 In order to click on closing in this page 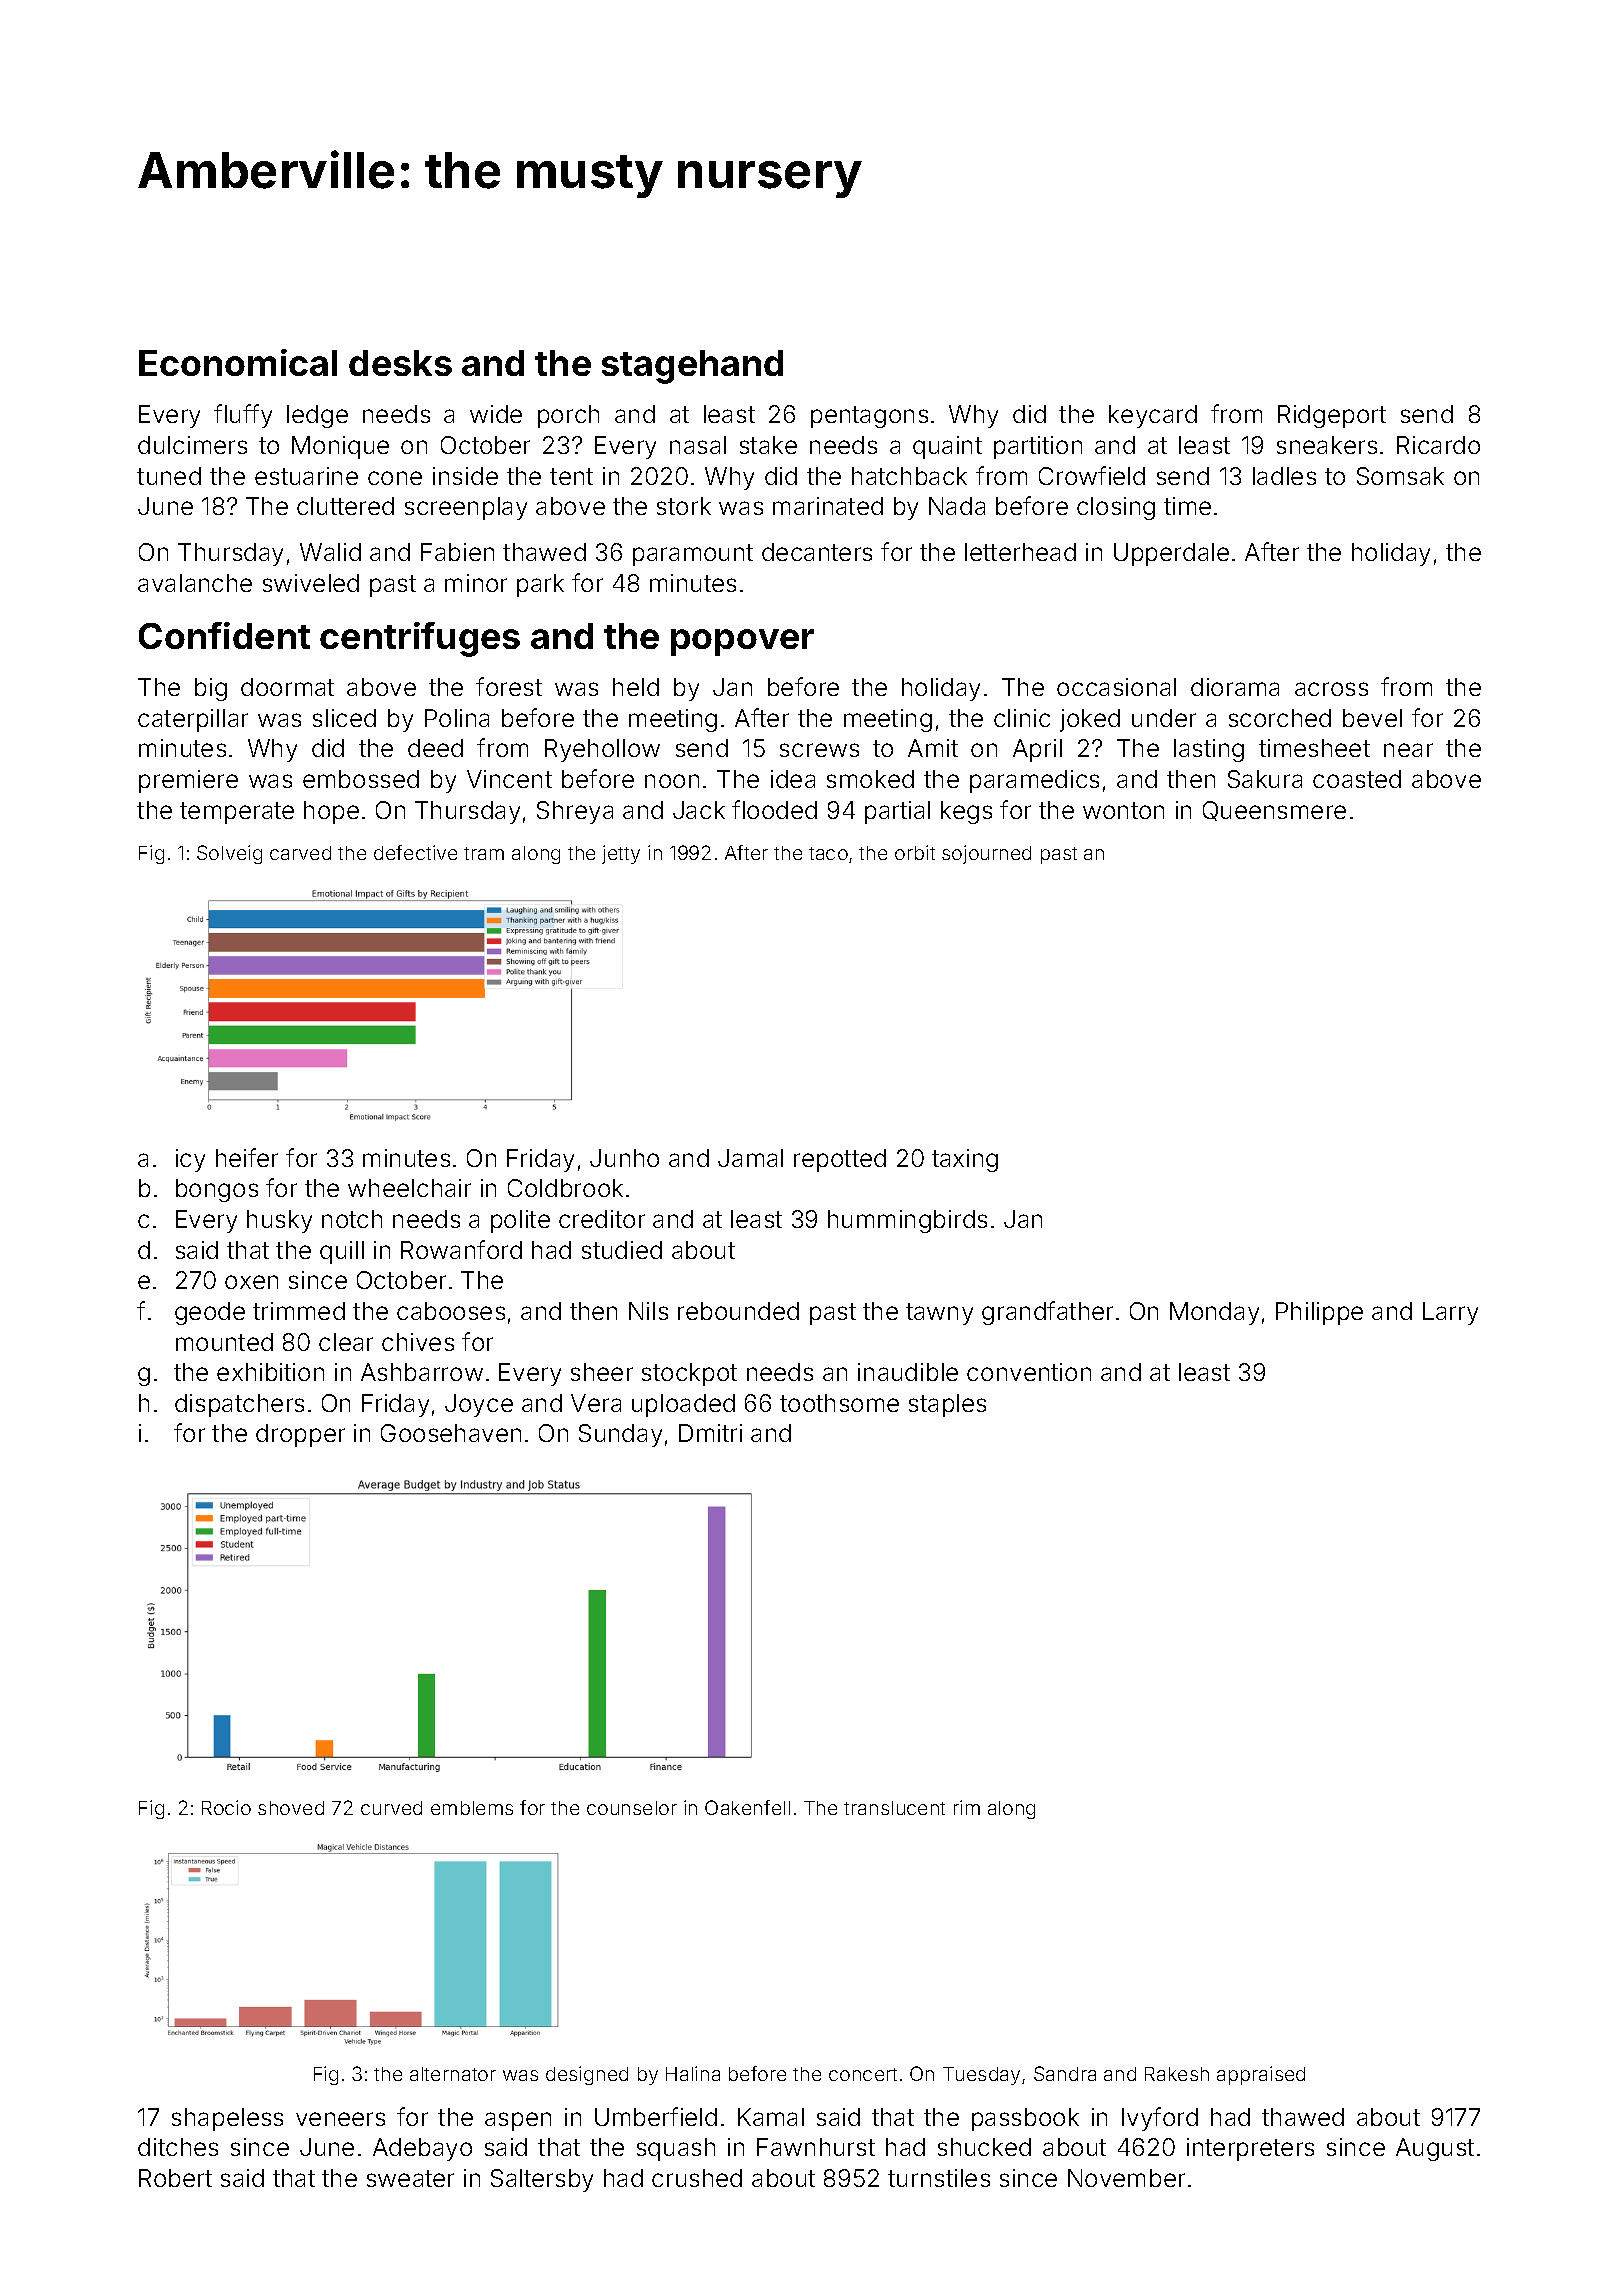, I will do `click(1116, 508)`.
